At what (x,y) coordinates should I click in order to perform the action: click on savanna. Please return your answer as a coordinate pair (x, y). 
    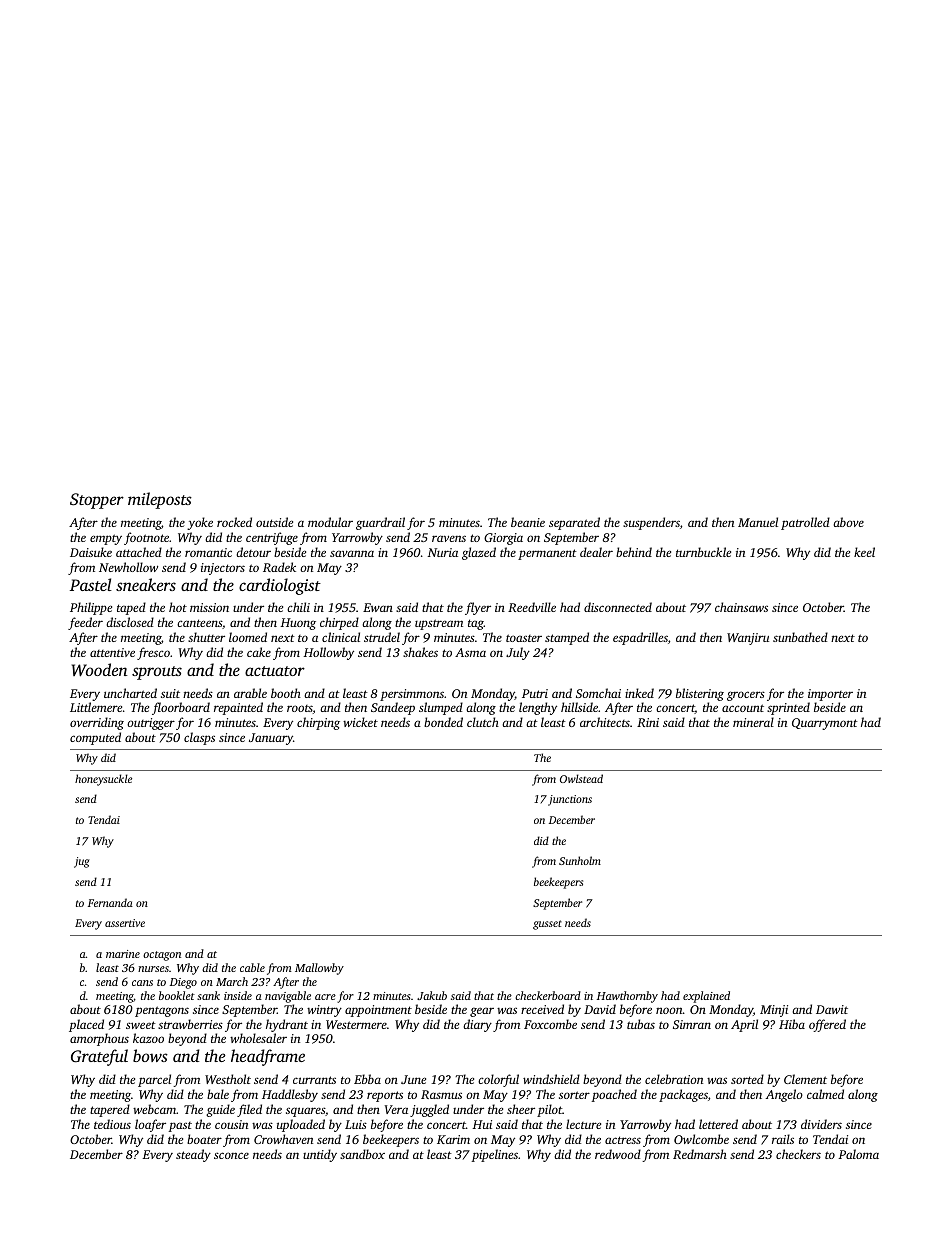
    Looking at the image, I should click on (352, 553).
